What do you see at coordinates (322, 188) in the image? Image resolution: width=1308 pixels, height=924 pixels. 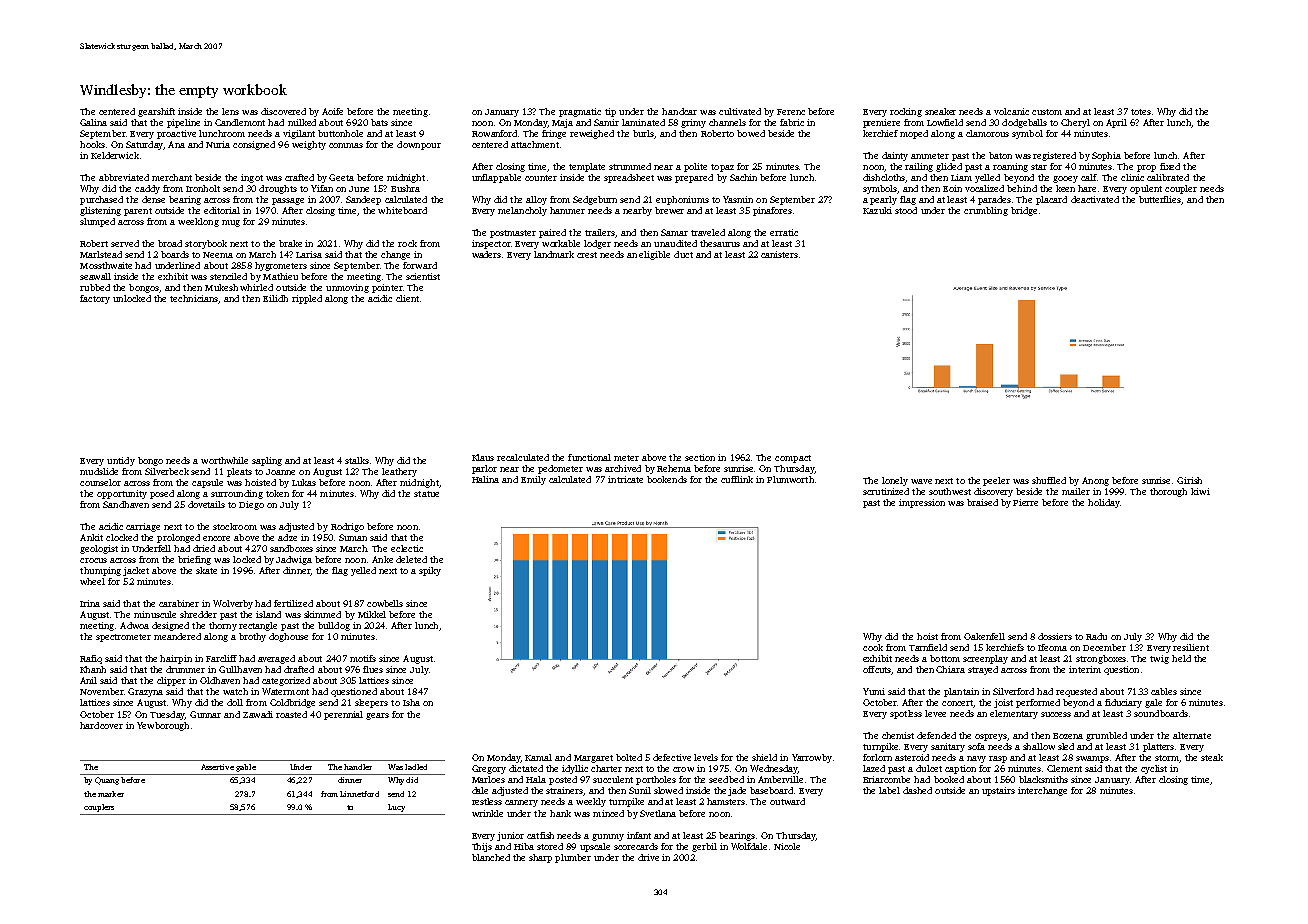 I see `Yifan` at bounding box center [322, 188].
